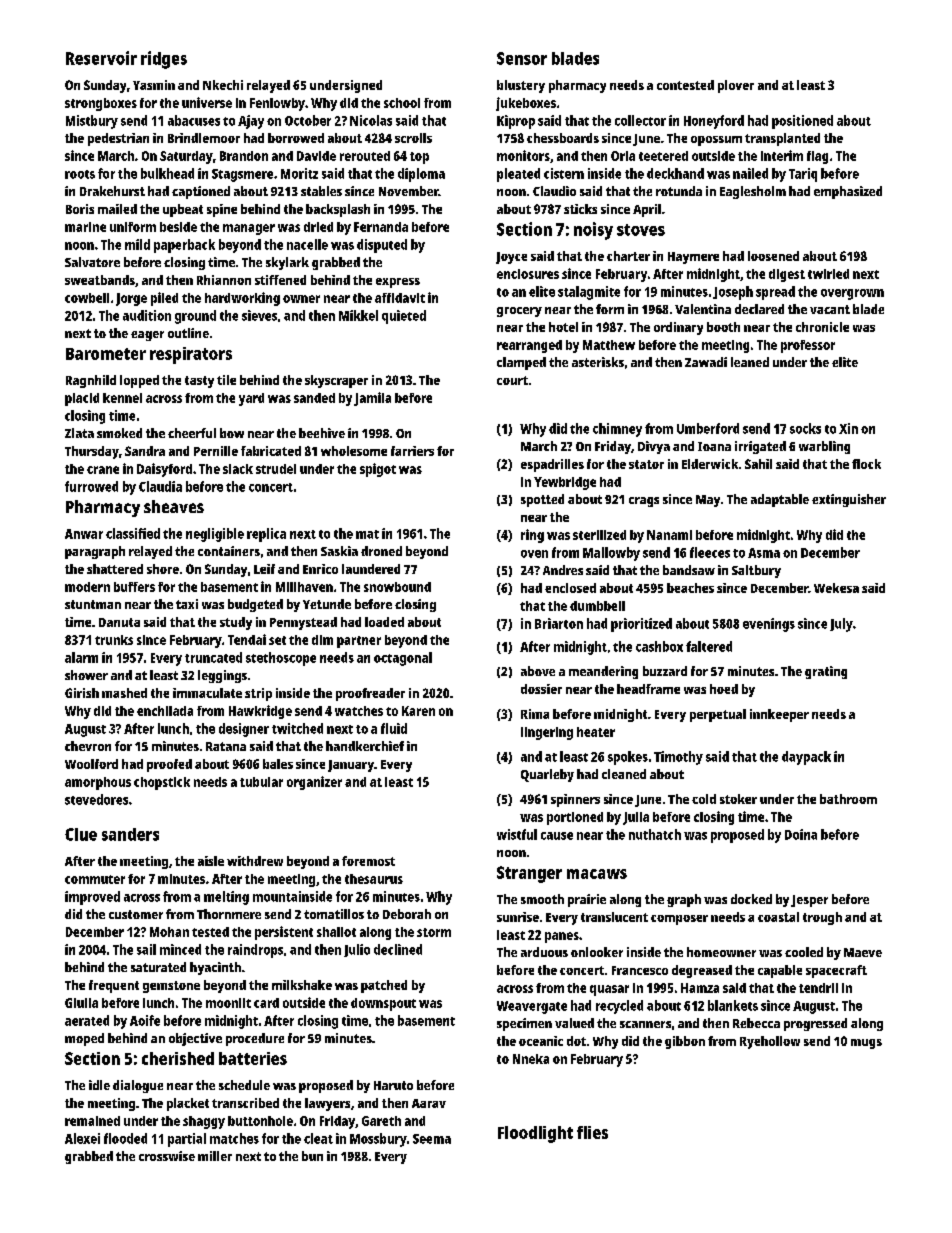 The image size is (952, 1233). What do you see at coordinates (312, 1156) in the screenshot?
I see `bun` at bounding box center [312, 1156].
